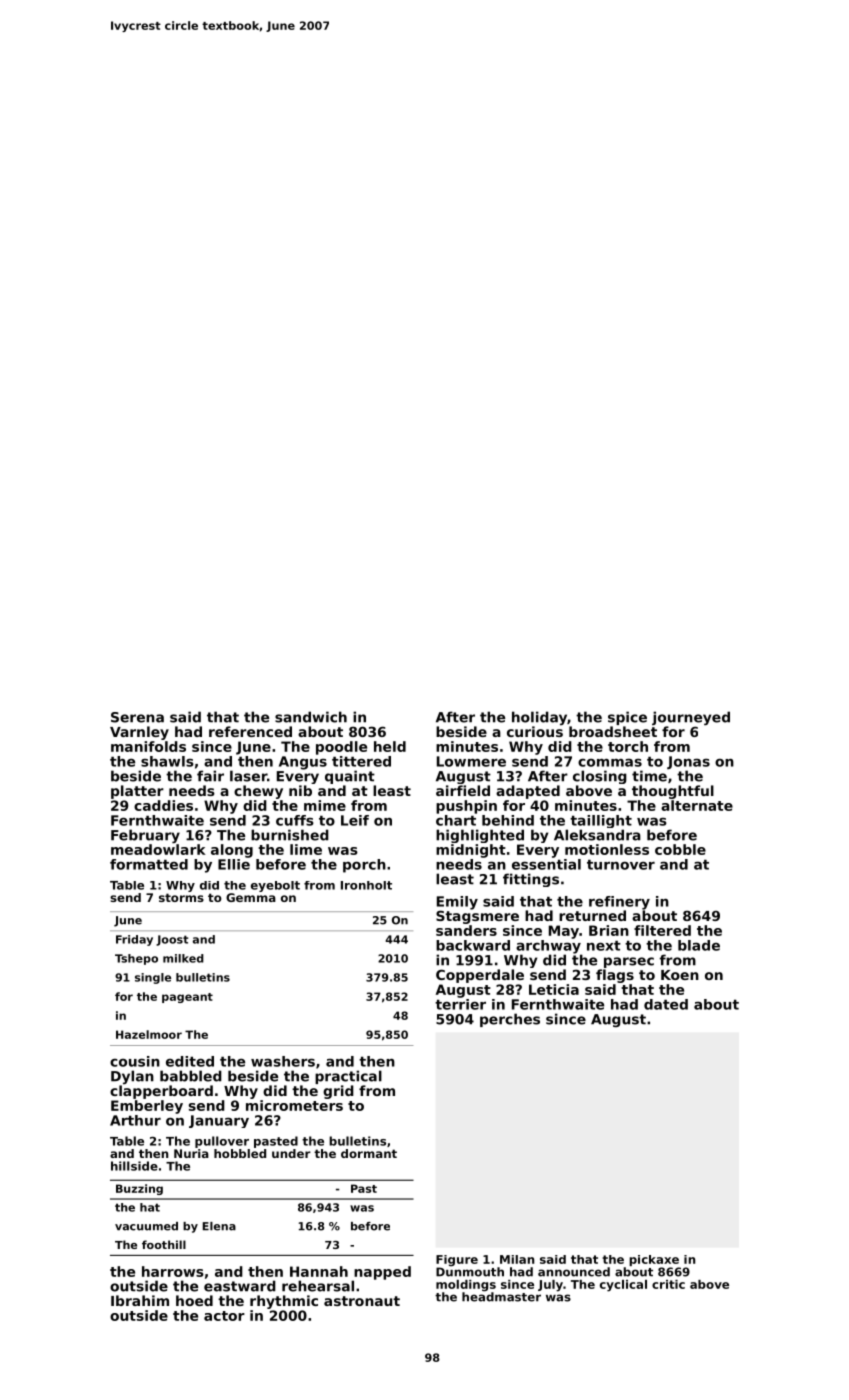 Image resolution: width=849 pixels, height=1400 pixels. I want to click on Ibrahim, so click(140, 1300).
